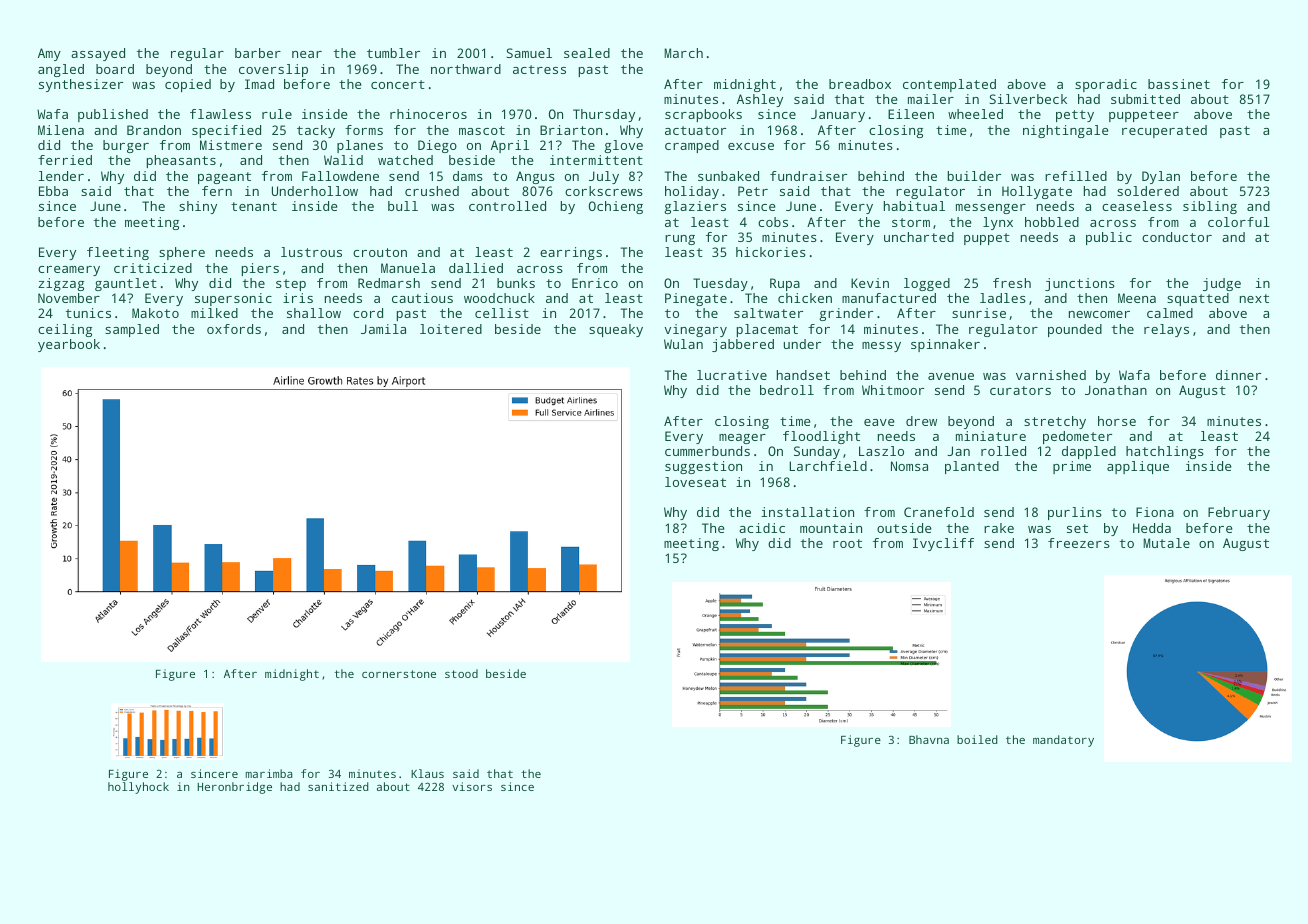 This screenshot has height=924, width=1308. What do you see at coordinates (571, 253) in the screenshot?
I see `earrings` at bounding box center [571, 253].
